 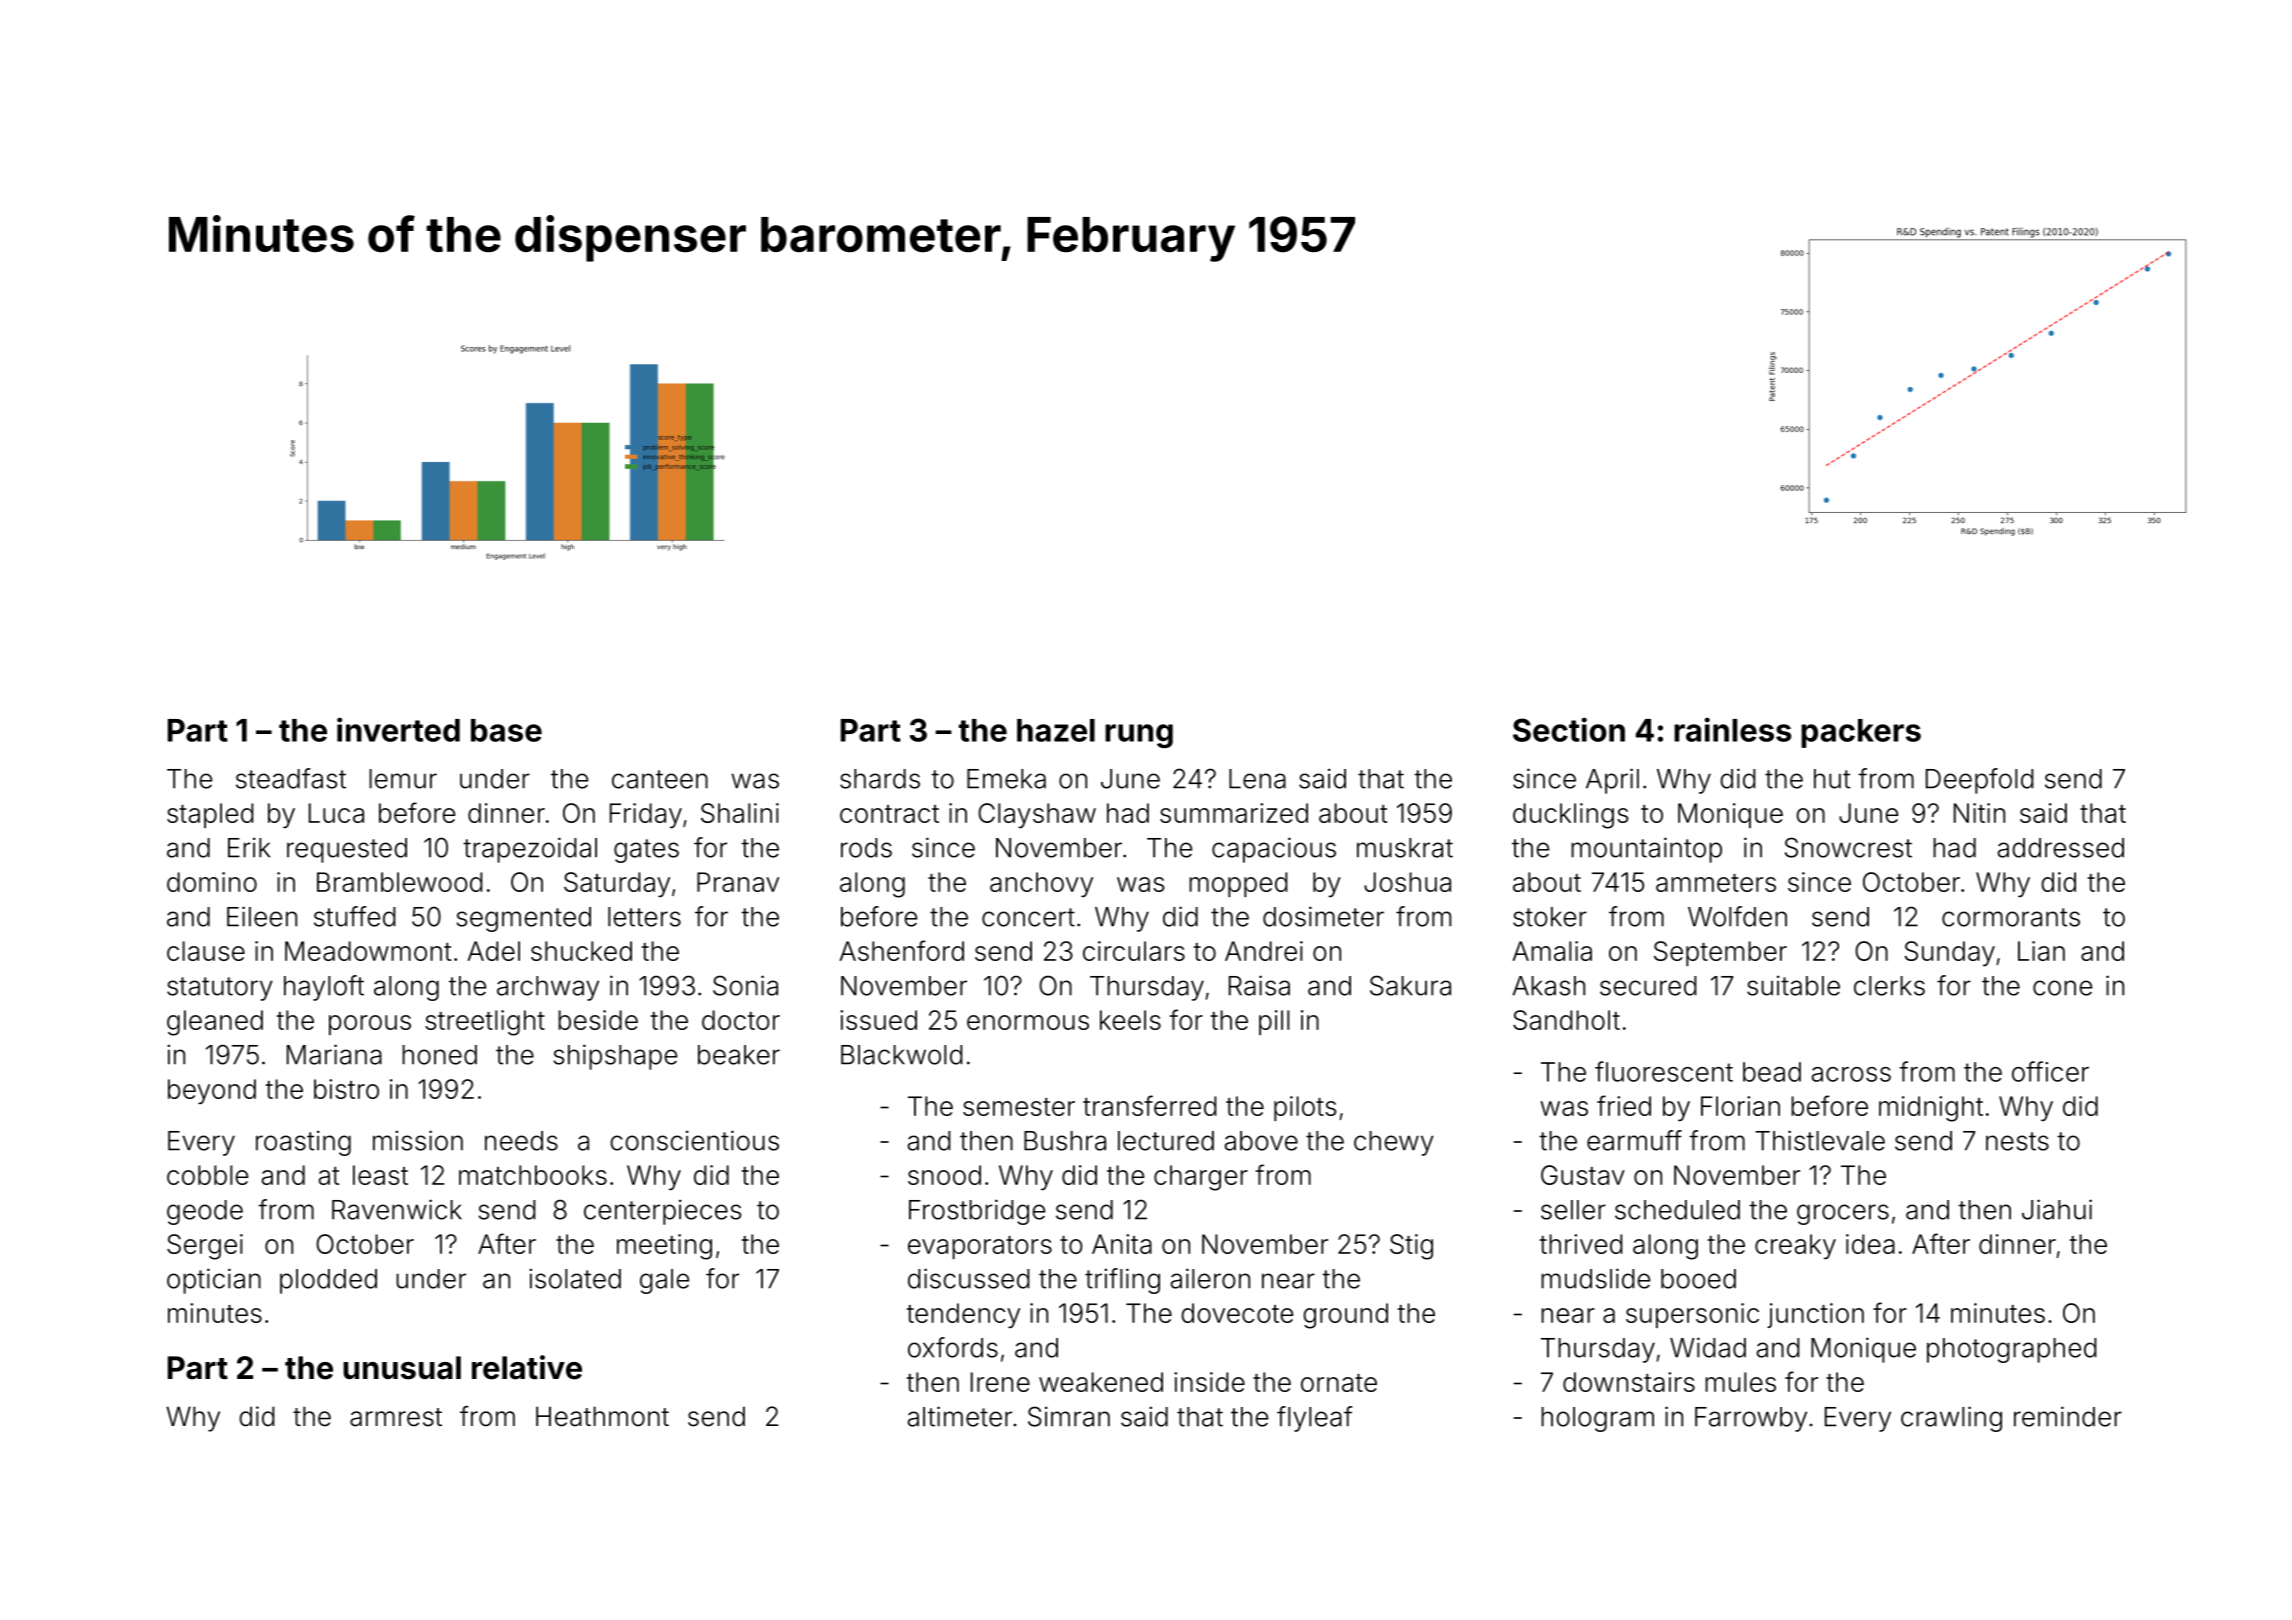 What do you see at coordinates (1820, 1140) in the screenshot?
I see `Thistlevale` at bounding box center [1820, 1140].
